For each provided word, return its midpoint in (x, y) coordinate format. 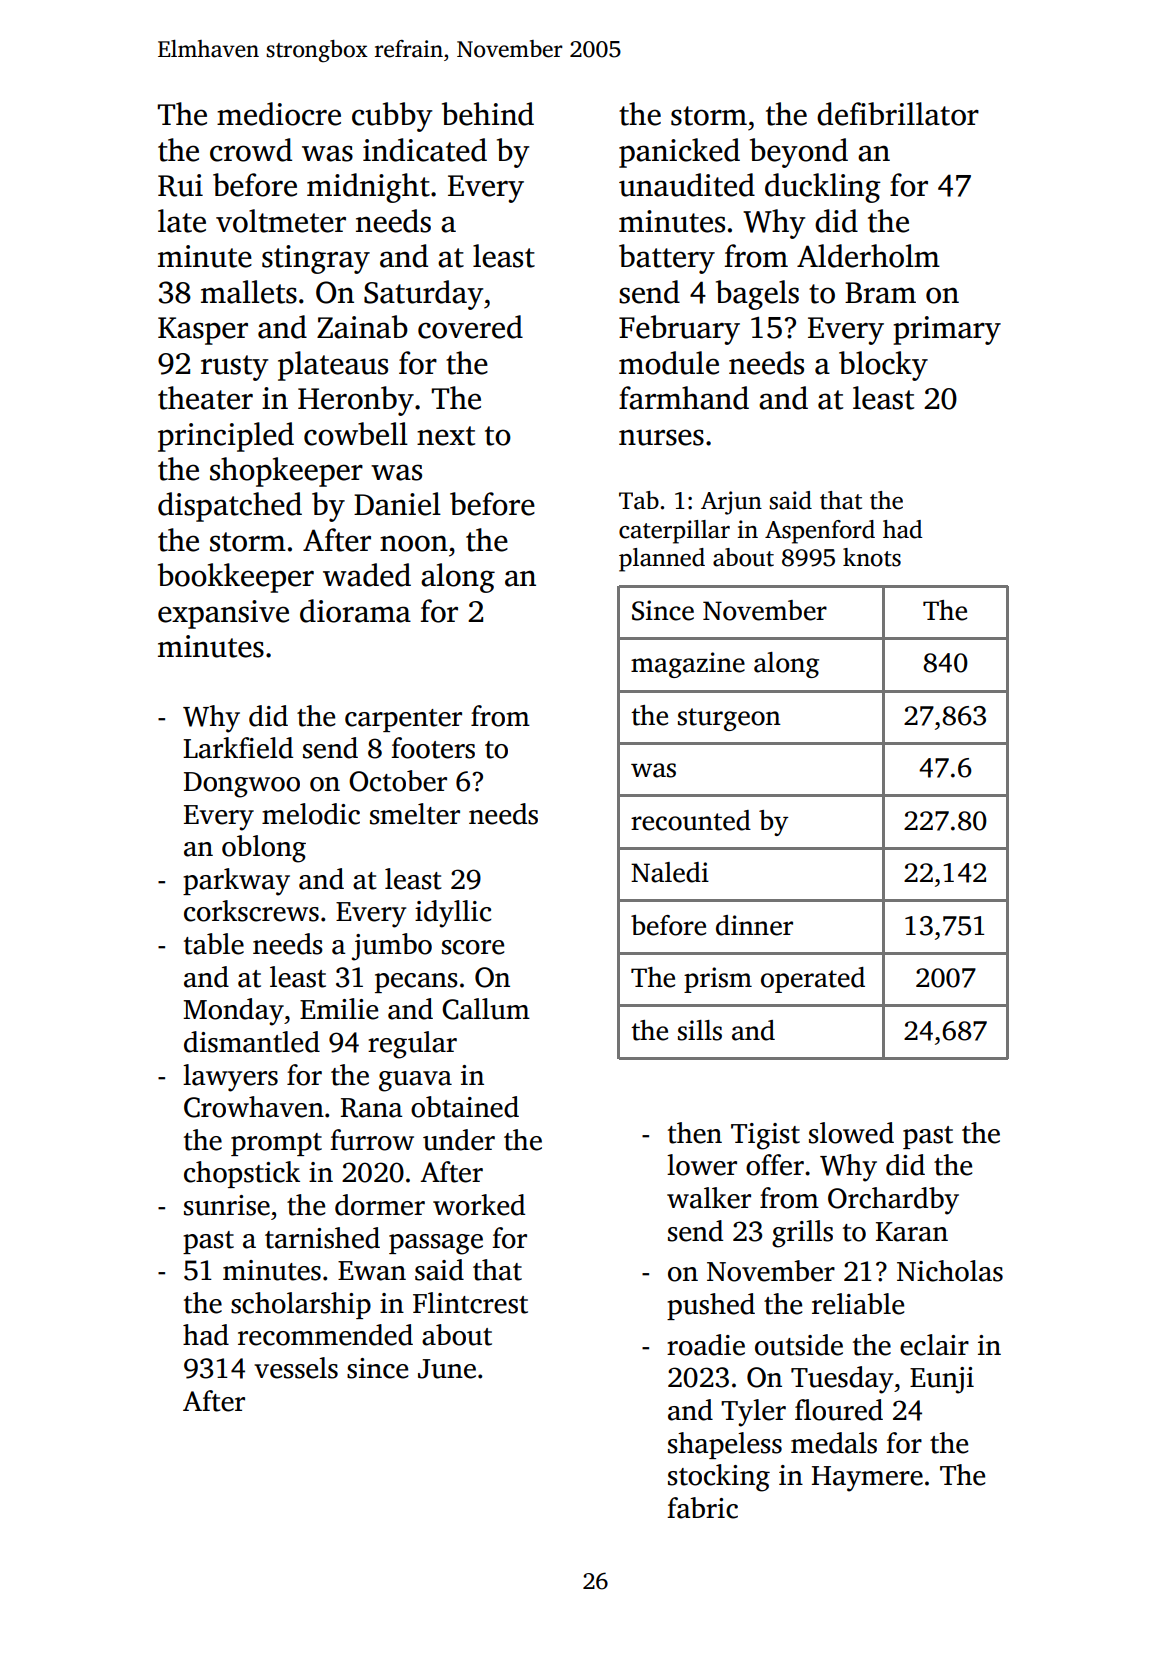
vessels (296, 1368)
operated (813, 980)
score (473, 947)
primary (947, 330)
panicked (679, 153)
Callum (486, 1009)
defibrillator (898, 114)
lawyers (230, 1078)
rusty (234, 368)
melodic (311, 814)
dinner (754, 925)
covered (470, 327)
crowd (251, 150)
